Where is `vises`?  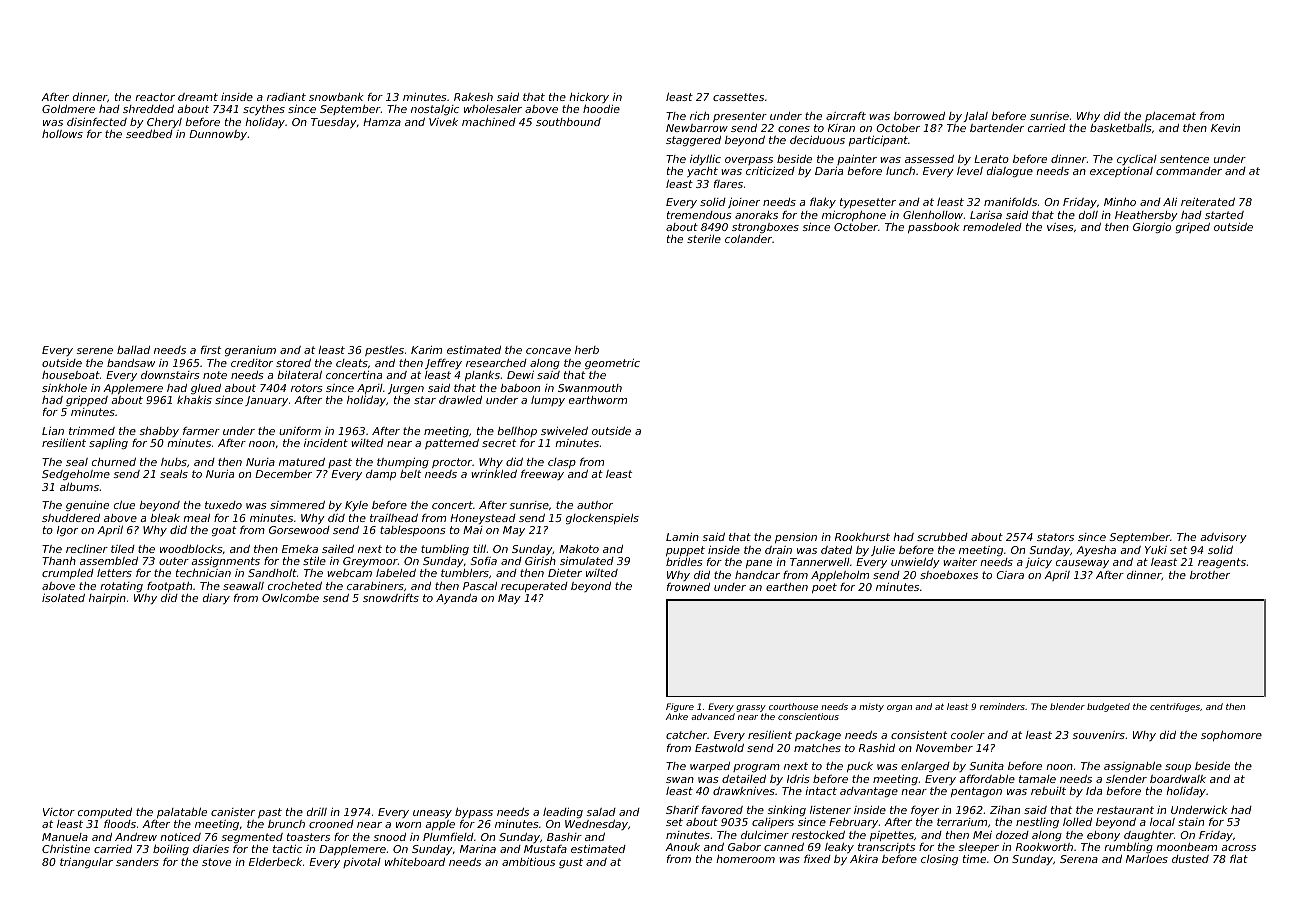 vises is located at coordinates (1060, 227).
